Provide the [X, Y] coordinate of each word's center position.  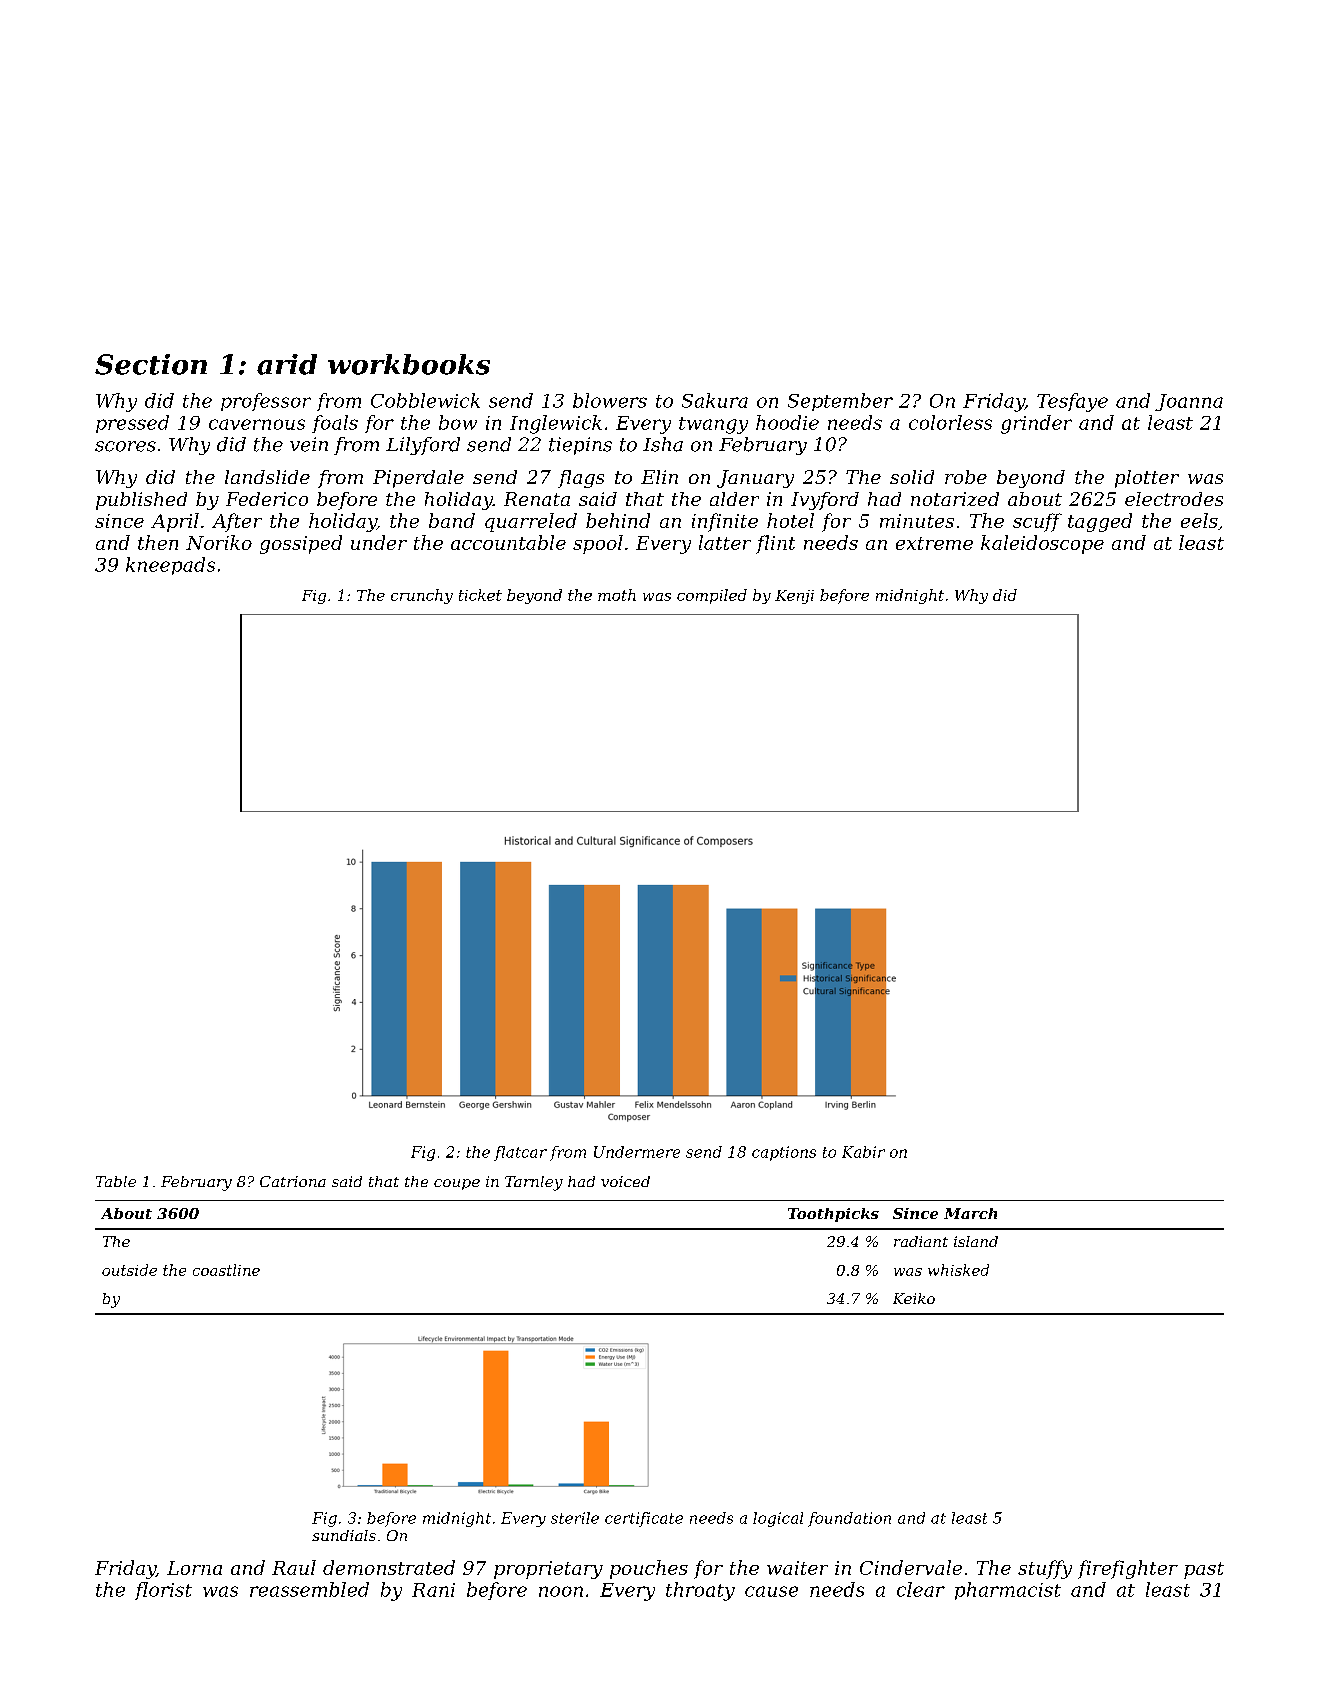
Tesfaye [1072, 402]
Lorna [194, 1568]
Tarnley [534, 1183]
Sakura [715, 400]
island [976, 1241]
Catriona [293, 1181]
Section [151, 364]
